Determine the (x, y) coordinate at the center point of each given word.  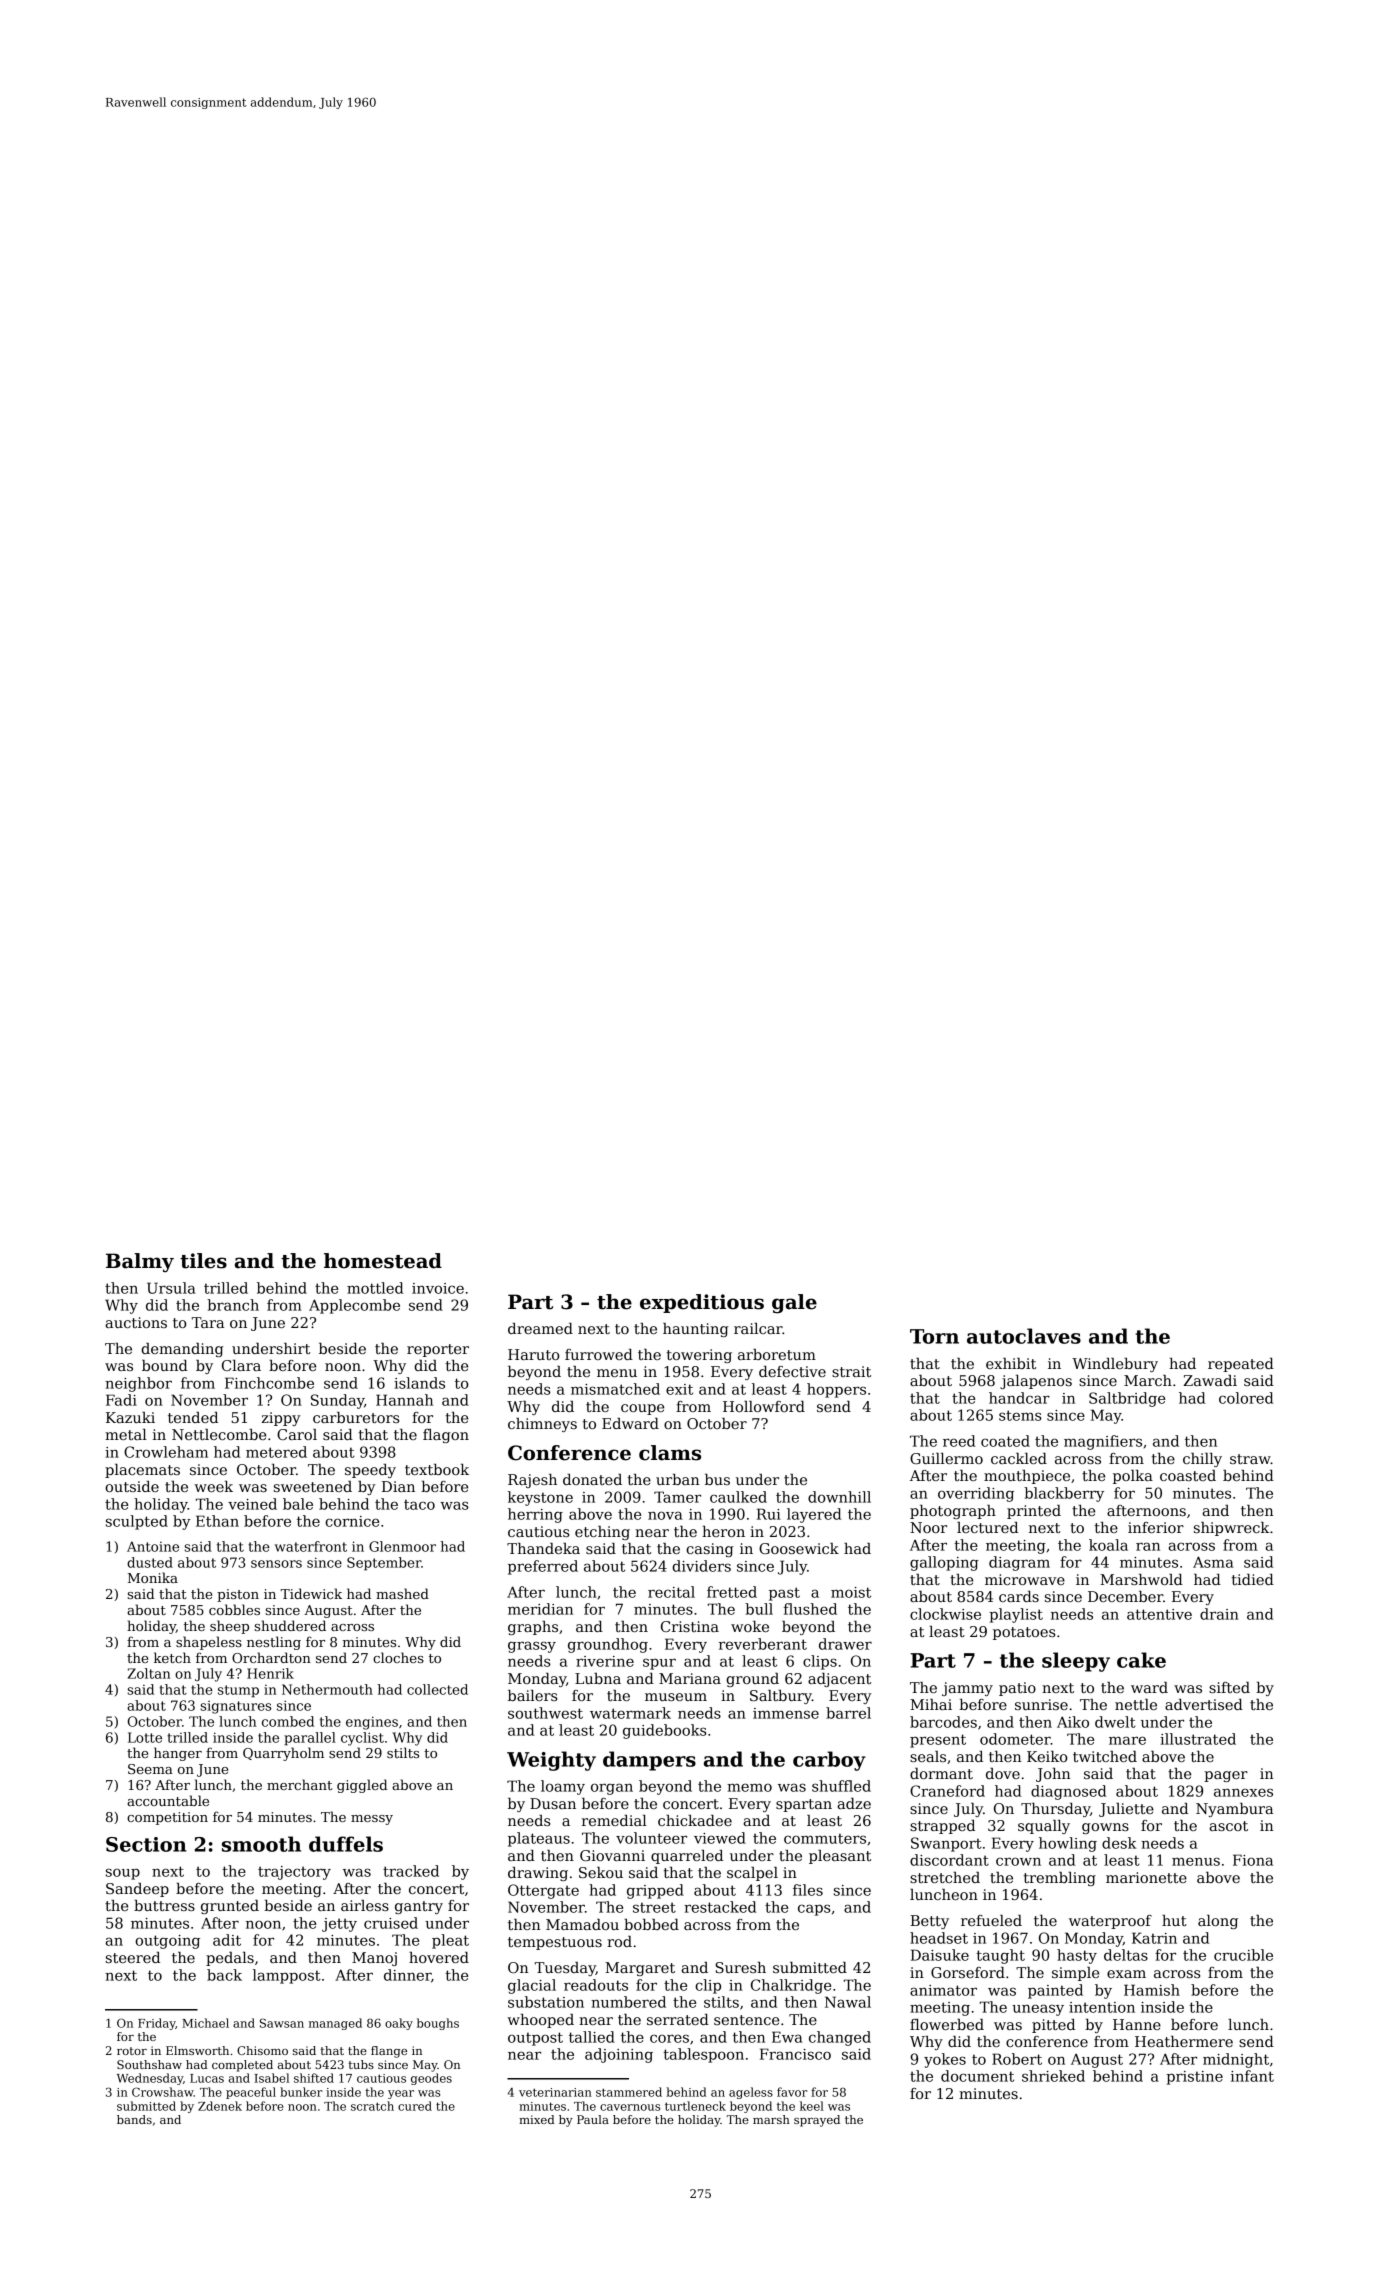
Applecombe (354, 1306)
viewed (720, 1838)
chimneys (542, 1425)
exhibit (1011, 1363)
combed (288, 1721)
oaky (399, 2024)
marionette (1146, 1877)
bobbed (651, 1924)
